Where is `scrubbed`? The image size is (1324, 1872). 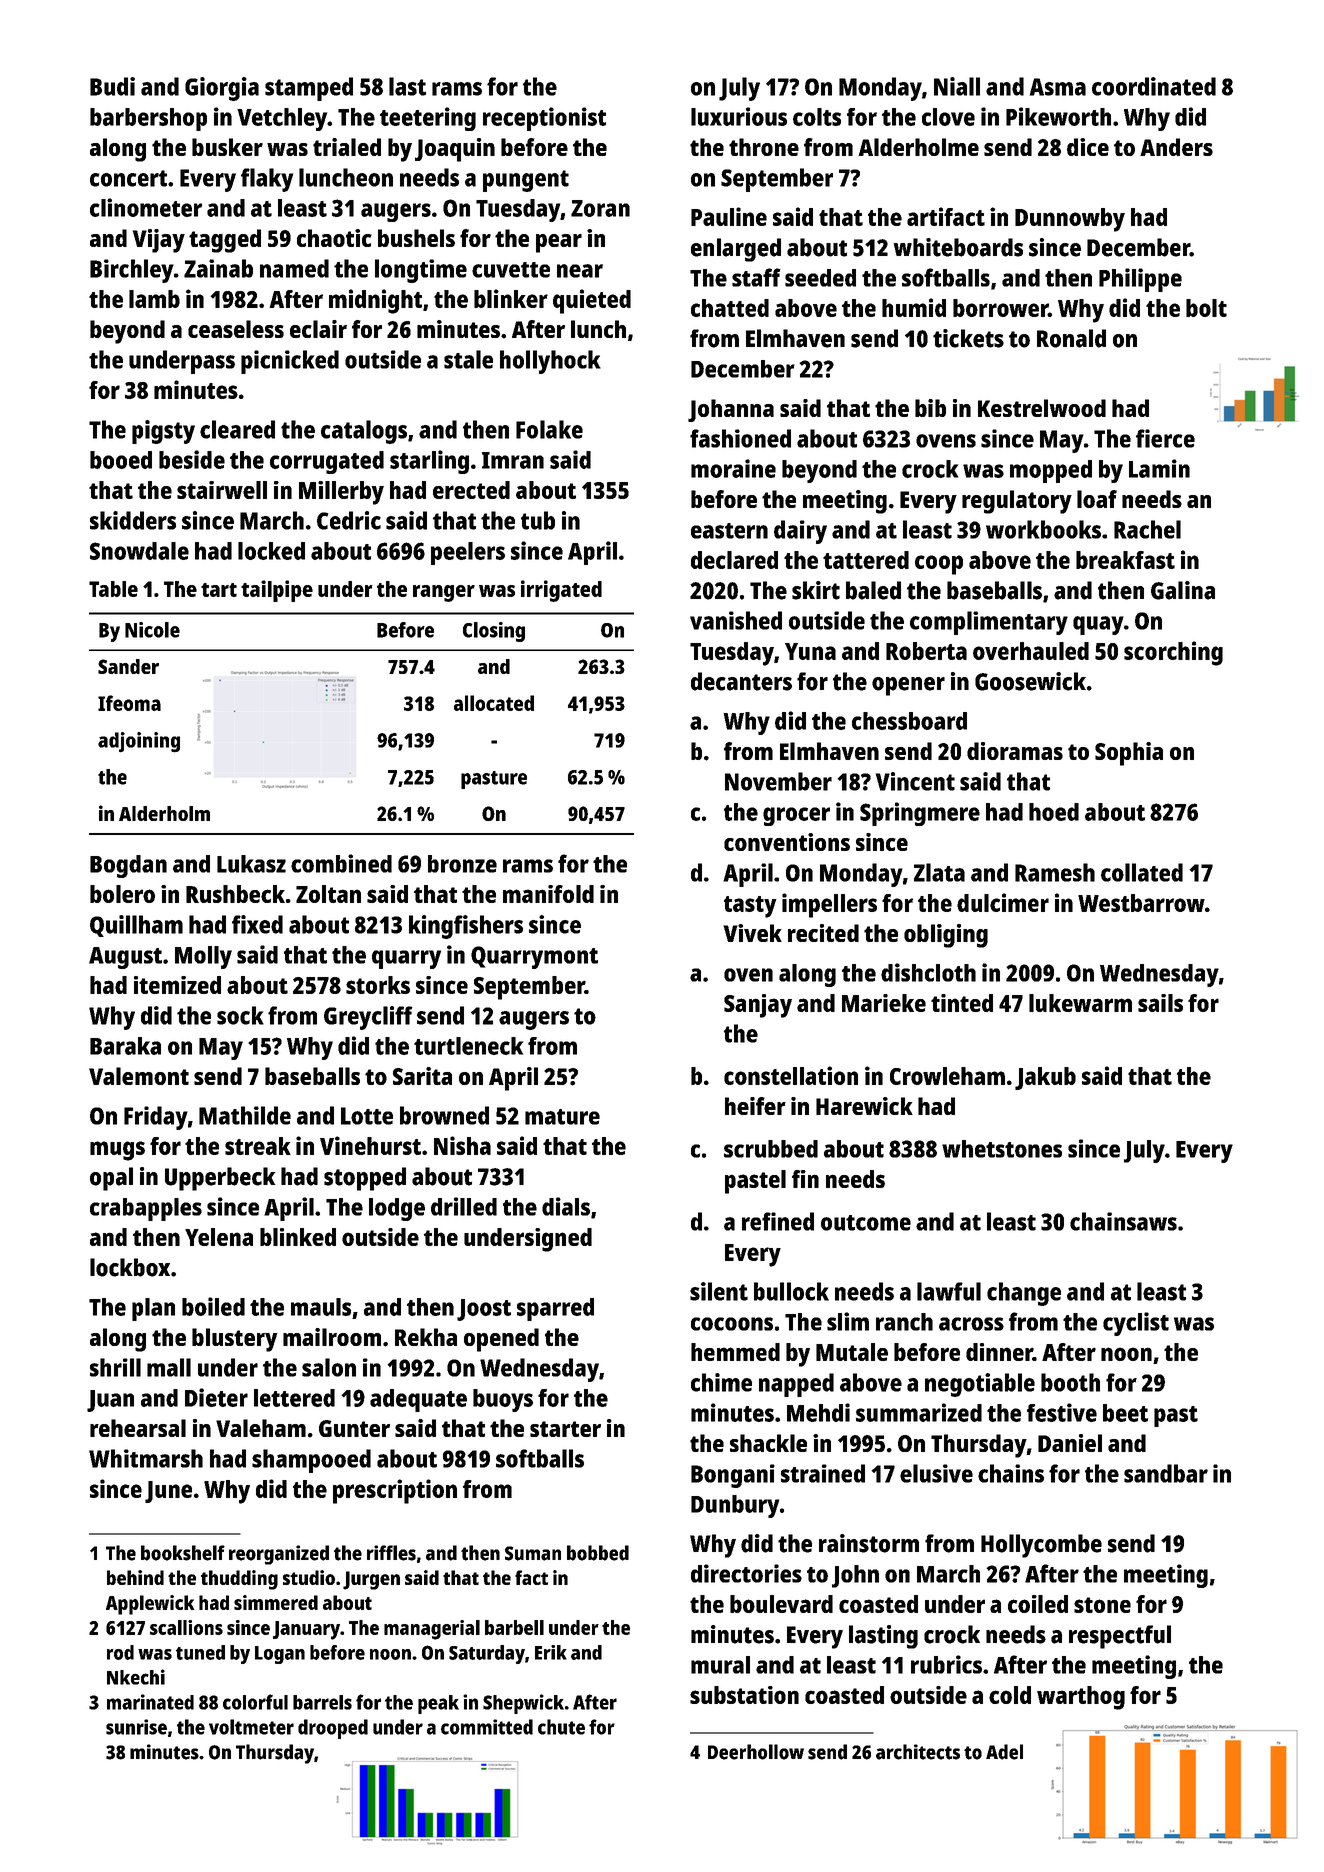 scrubbed is located at coordinates (771, 1149).
